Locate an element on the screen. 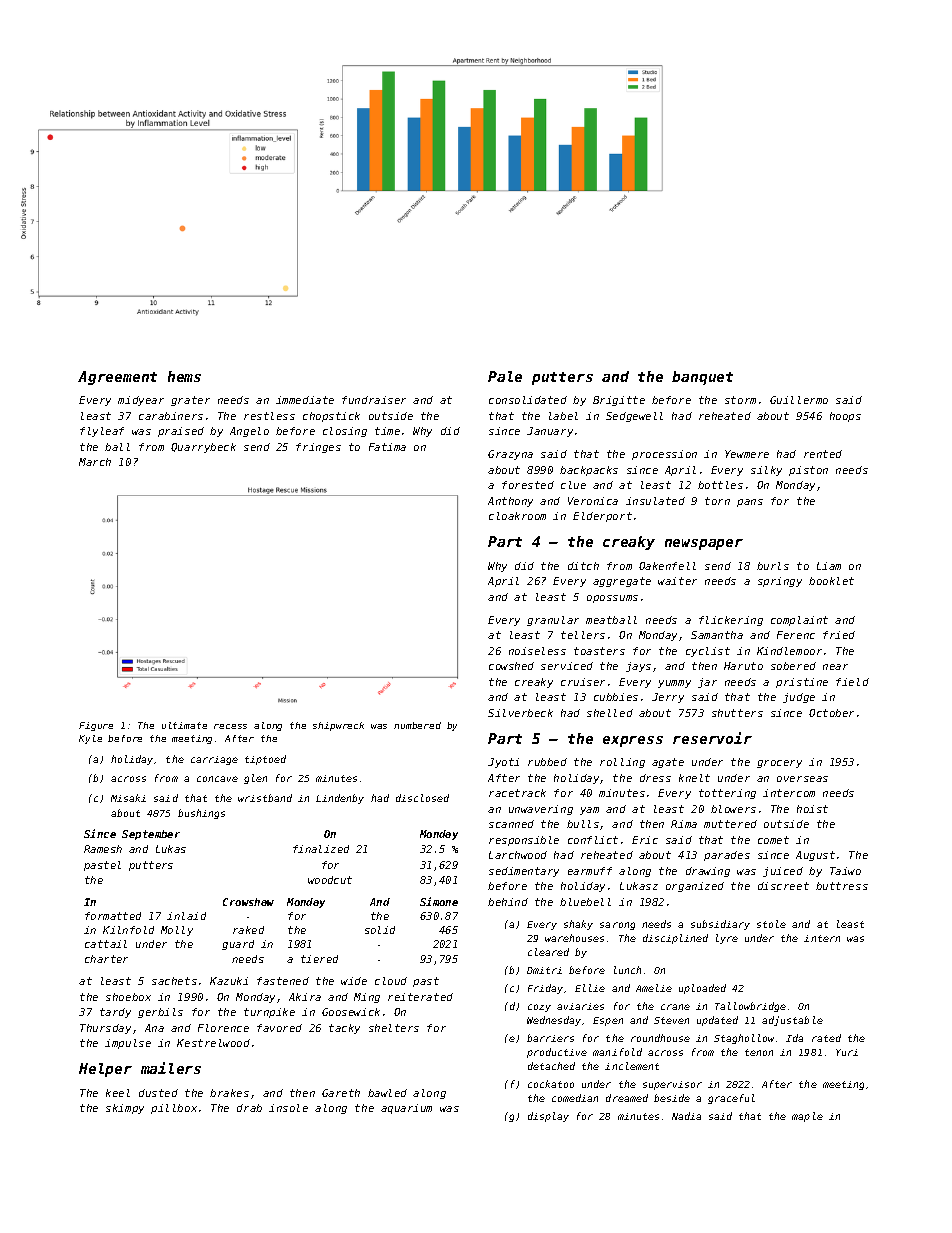  adjustable is located at coordinates (792, 1021).
